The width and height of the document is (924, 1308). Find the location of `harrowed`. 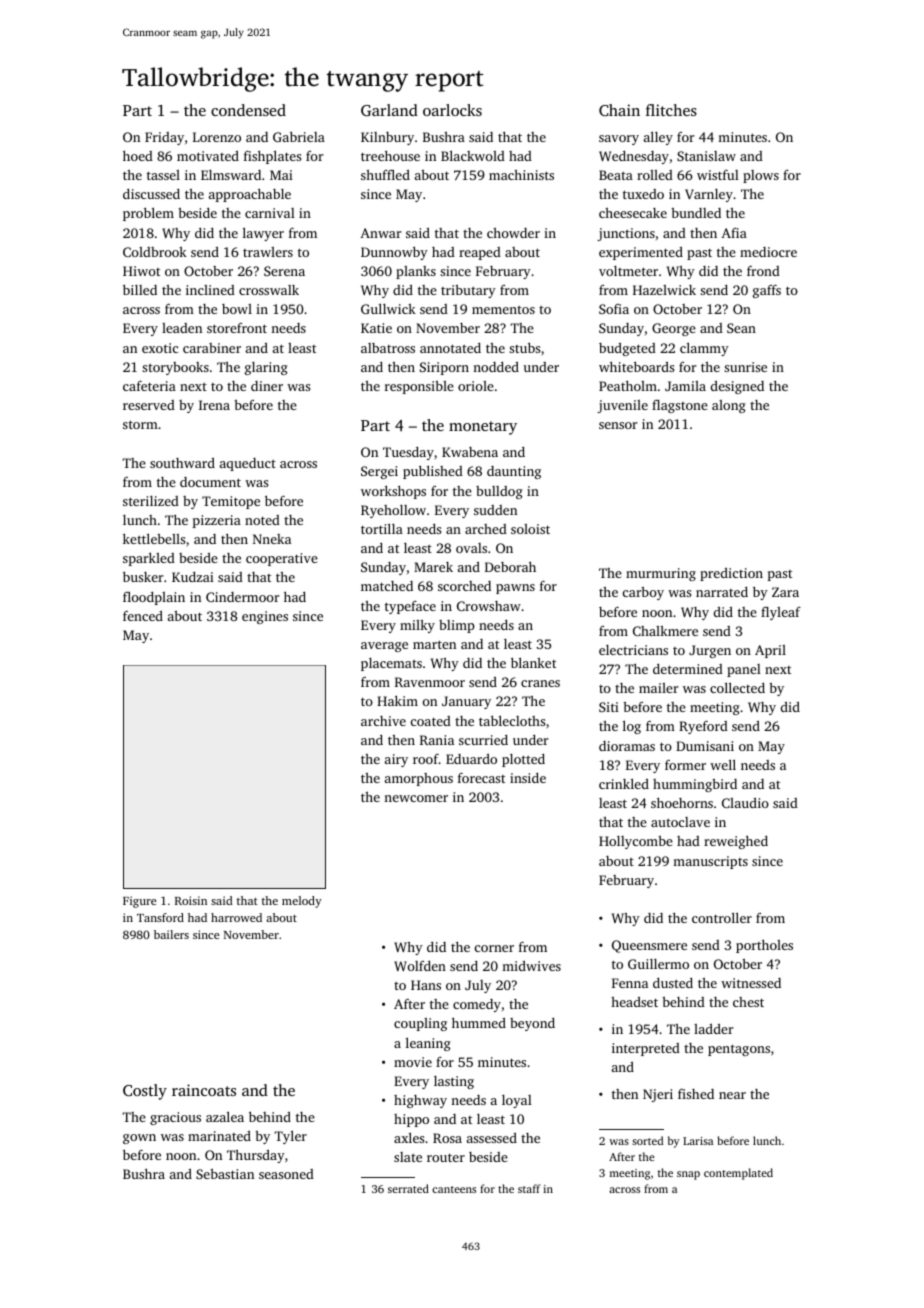

harrowed is located at coordinates (236, 917).
